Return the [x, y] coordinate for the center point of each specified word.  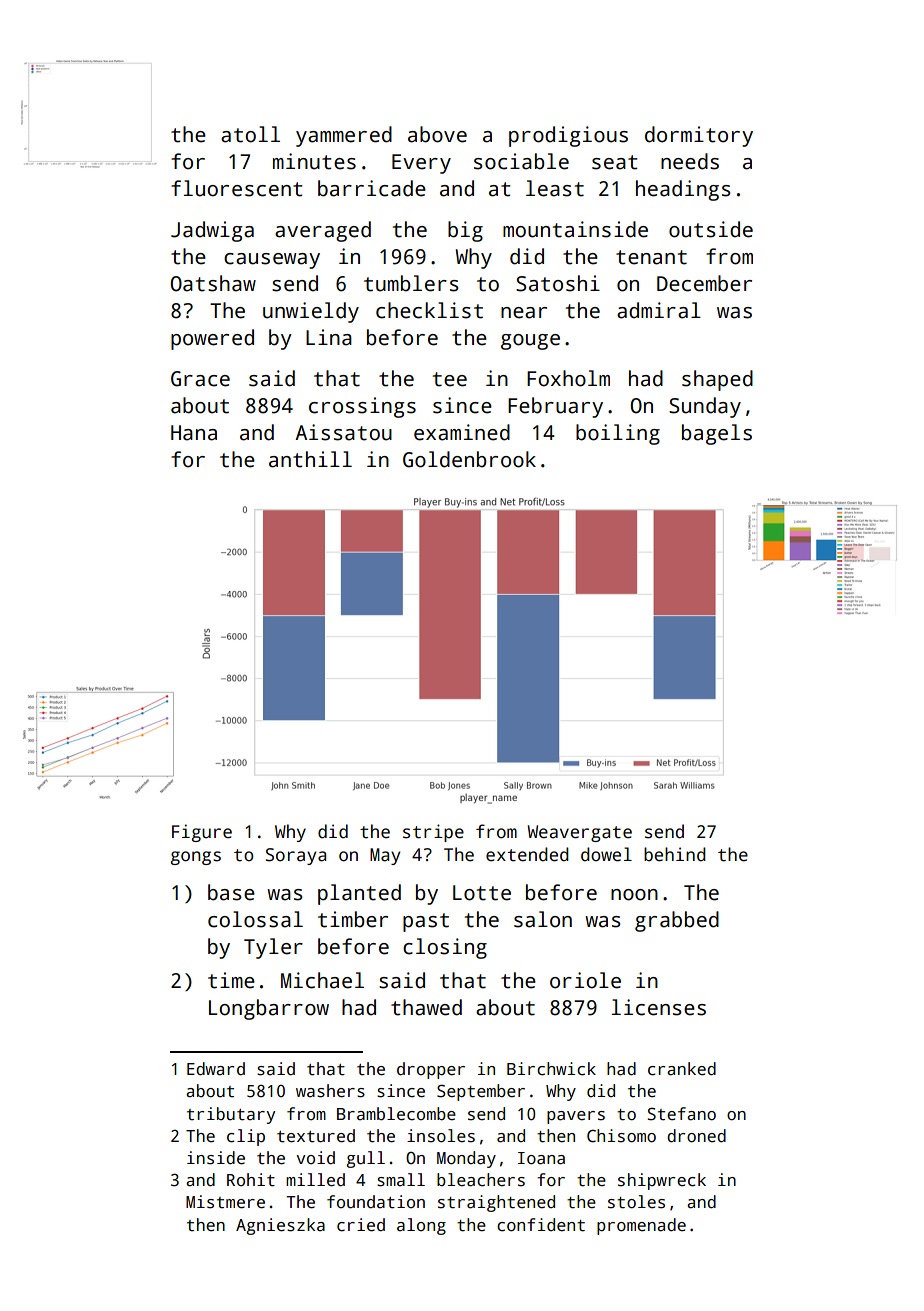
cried [361, 1225]
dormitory [699, 136]
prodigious [568, 136]
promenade [641, 1226]
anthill [310, 459]
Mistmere [225, 1202]
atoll [250, 134]
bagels [717, 434]
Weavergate [579, 833]
